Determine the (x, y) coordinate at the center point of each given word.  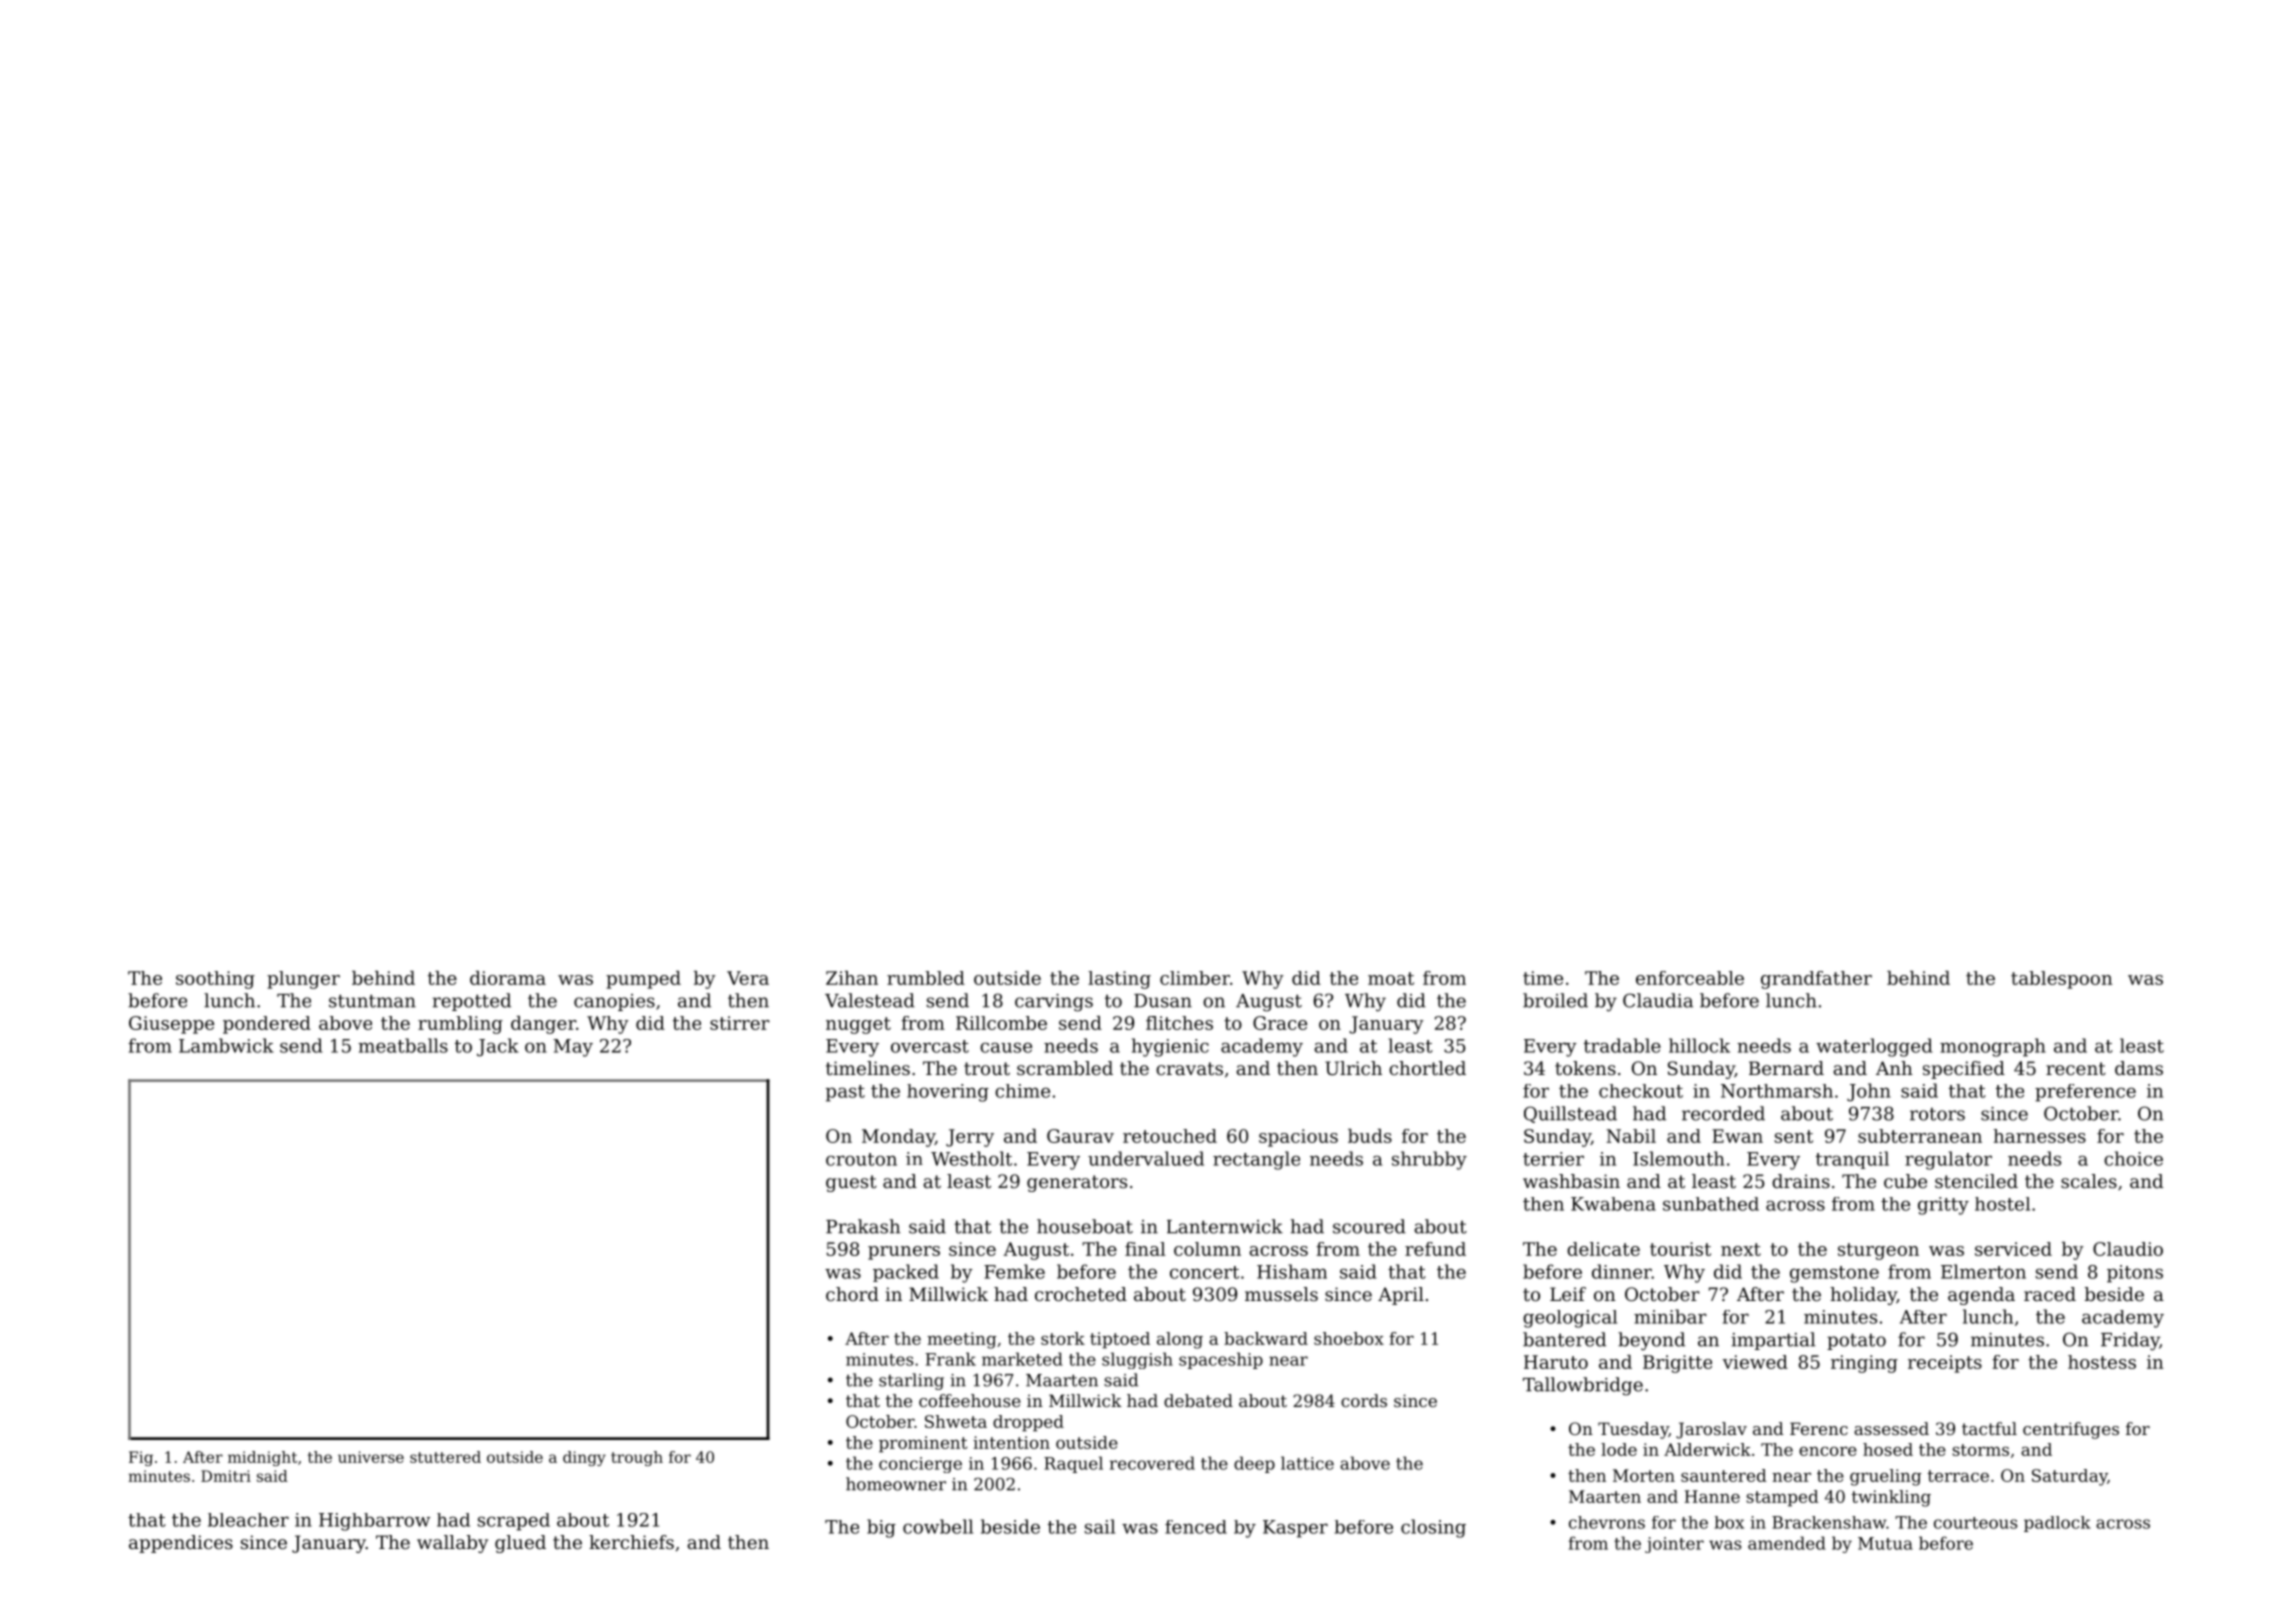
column (1207, 1249)
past (845, 1093)
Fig (141, 1458)
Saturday (2069, 1477)
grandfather (1816, 980)
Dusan (1163, 1001)
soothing (215, 980)
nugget (858, 1025)
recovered (1152, 1463)
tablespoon (2061, 980)
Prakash (863, 1226)
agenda (1981, 1296)
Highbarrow (374, 1522)
